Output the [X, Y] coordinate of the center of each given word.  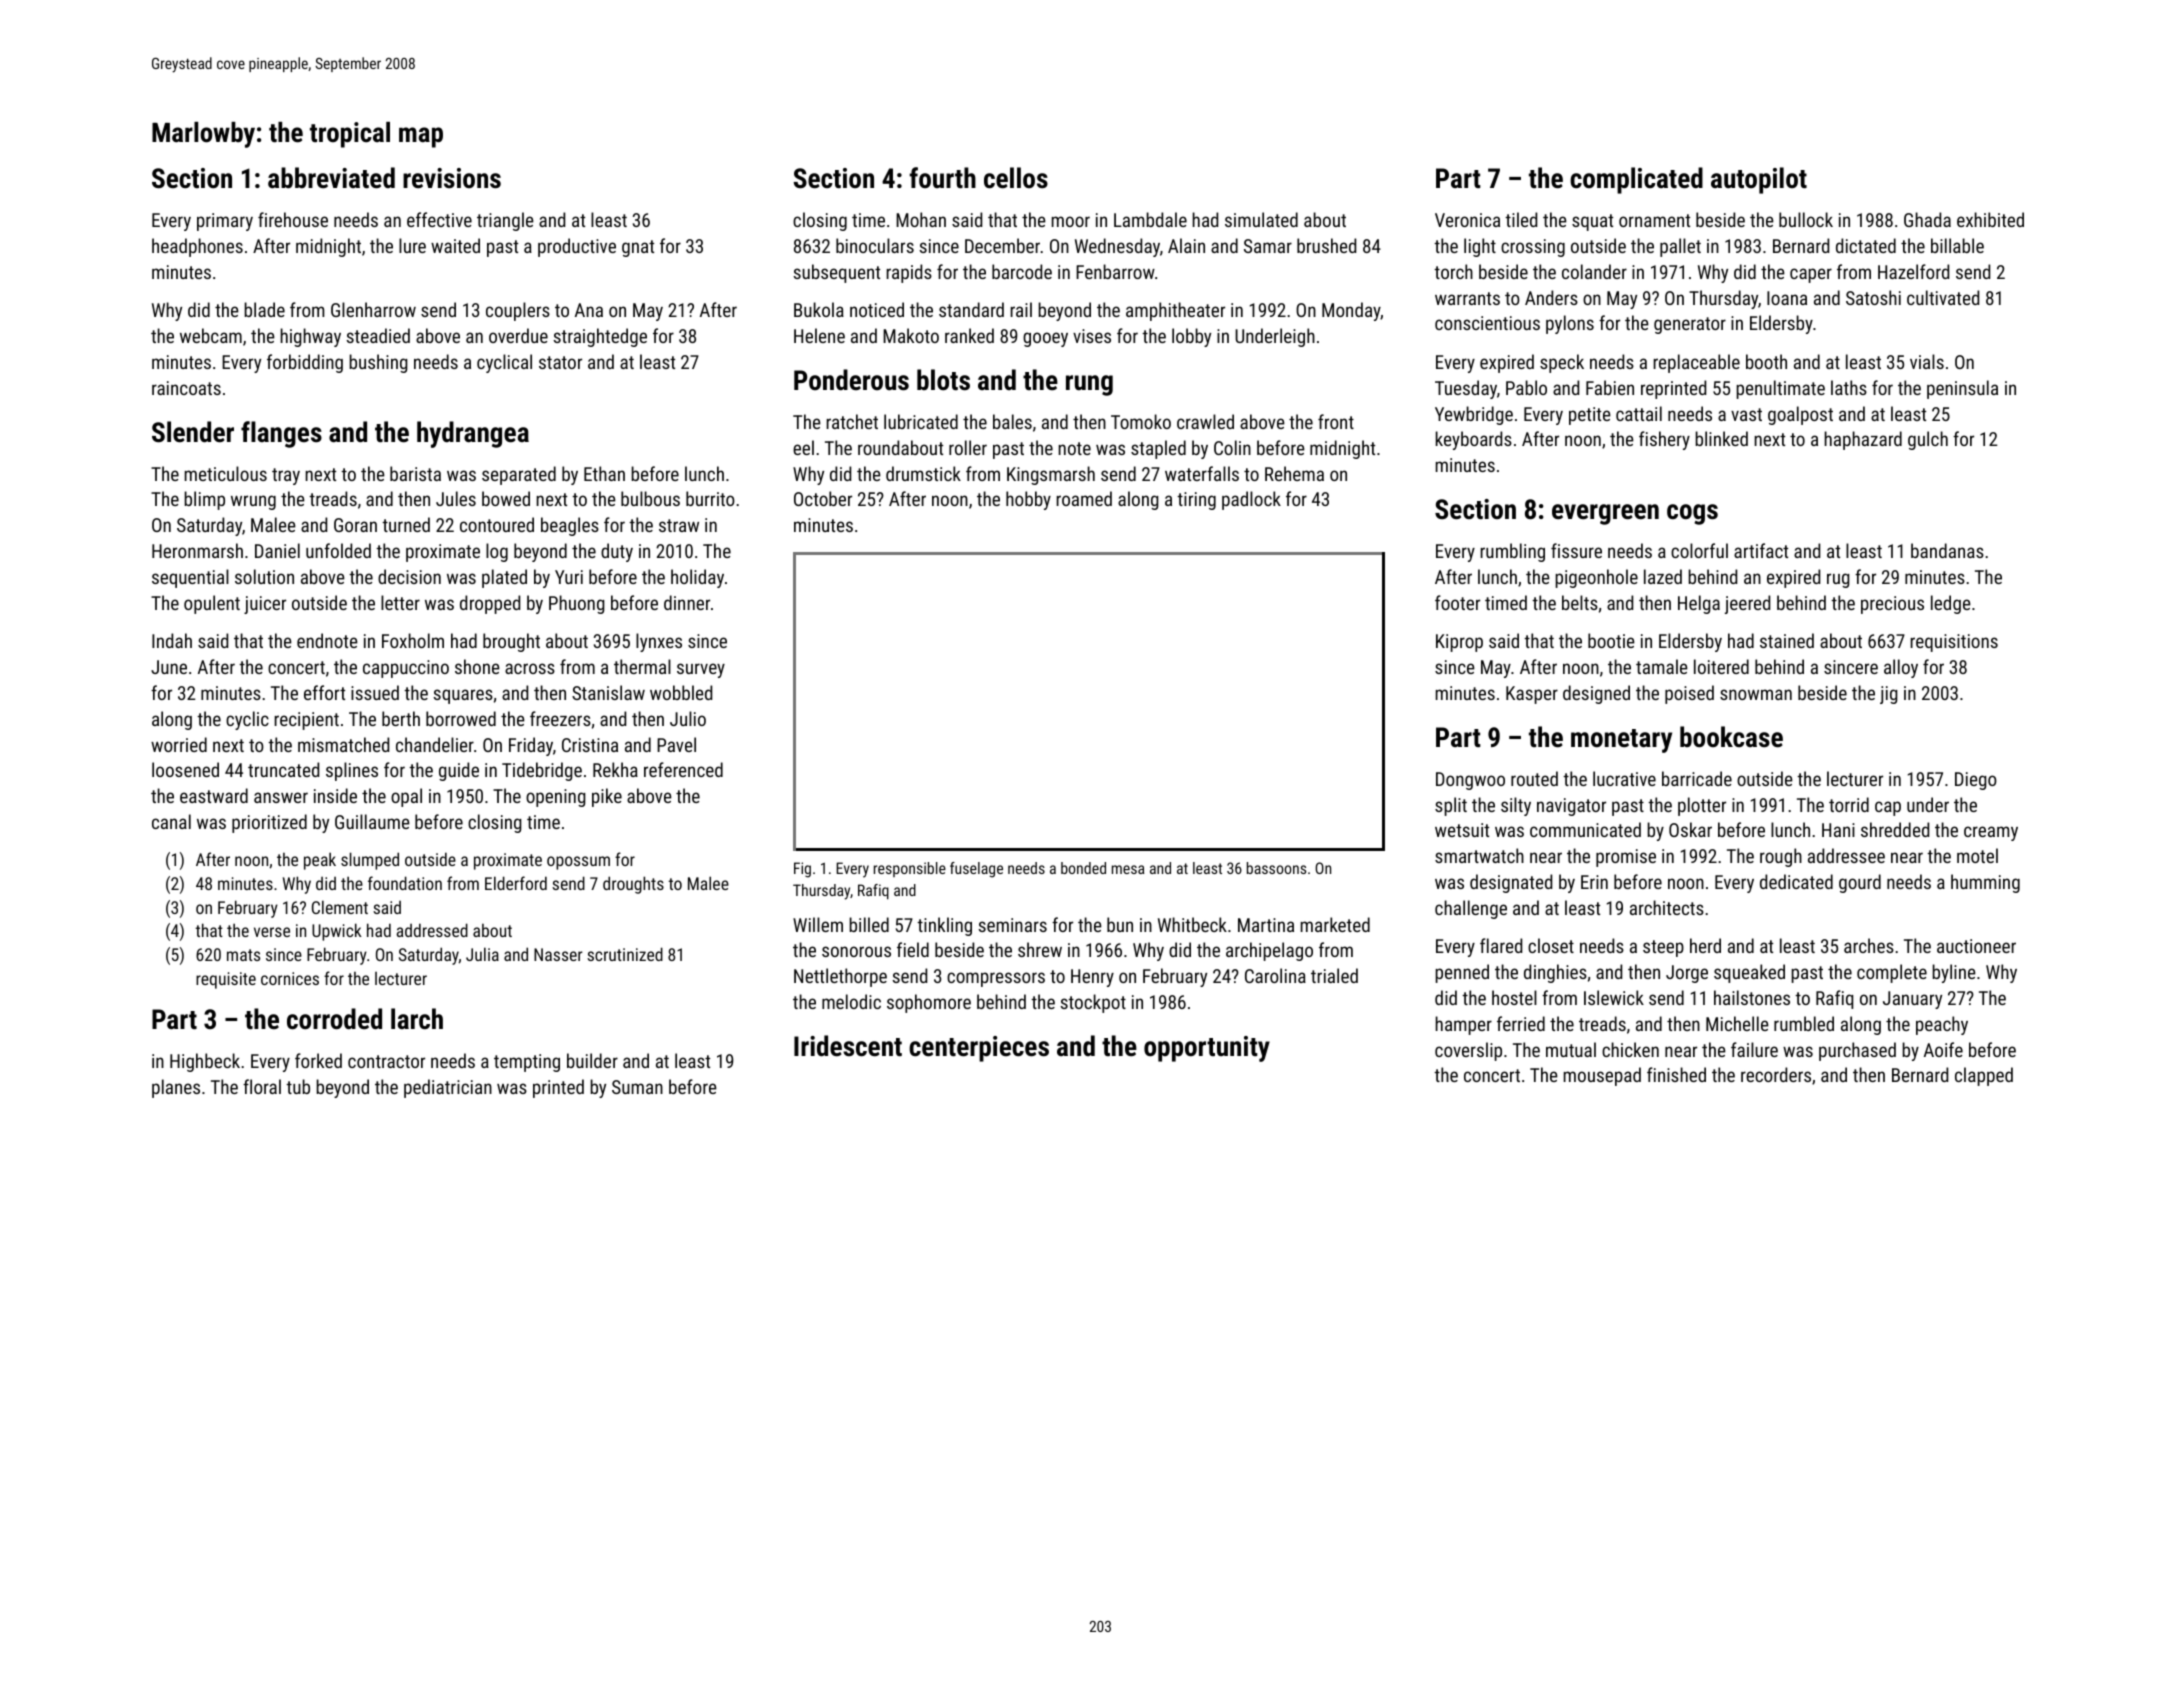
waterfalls [1202, 473]
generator [1690, 325]
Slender [193, 432]
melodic [851, 1001]
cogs [1692, 514]
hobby [1028, 500]
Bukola [819, 309]
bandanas [1947, 550]
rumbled [1804, 1023]
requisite [226, 980]
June [169, 667]
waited [455, 245]
